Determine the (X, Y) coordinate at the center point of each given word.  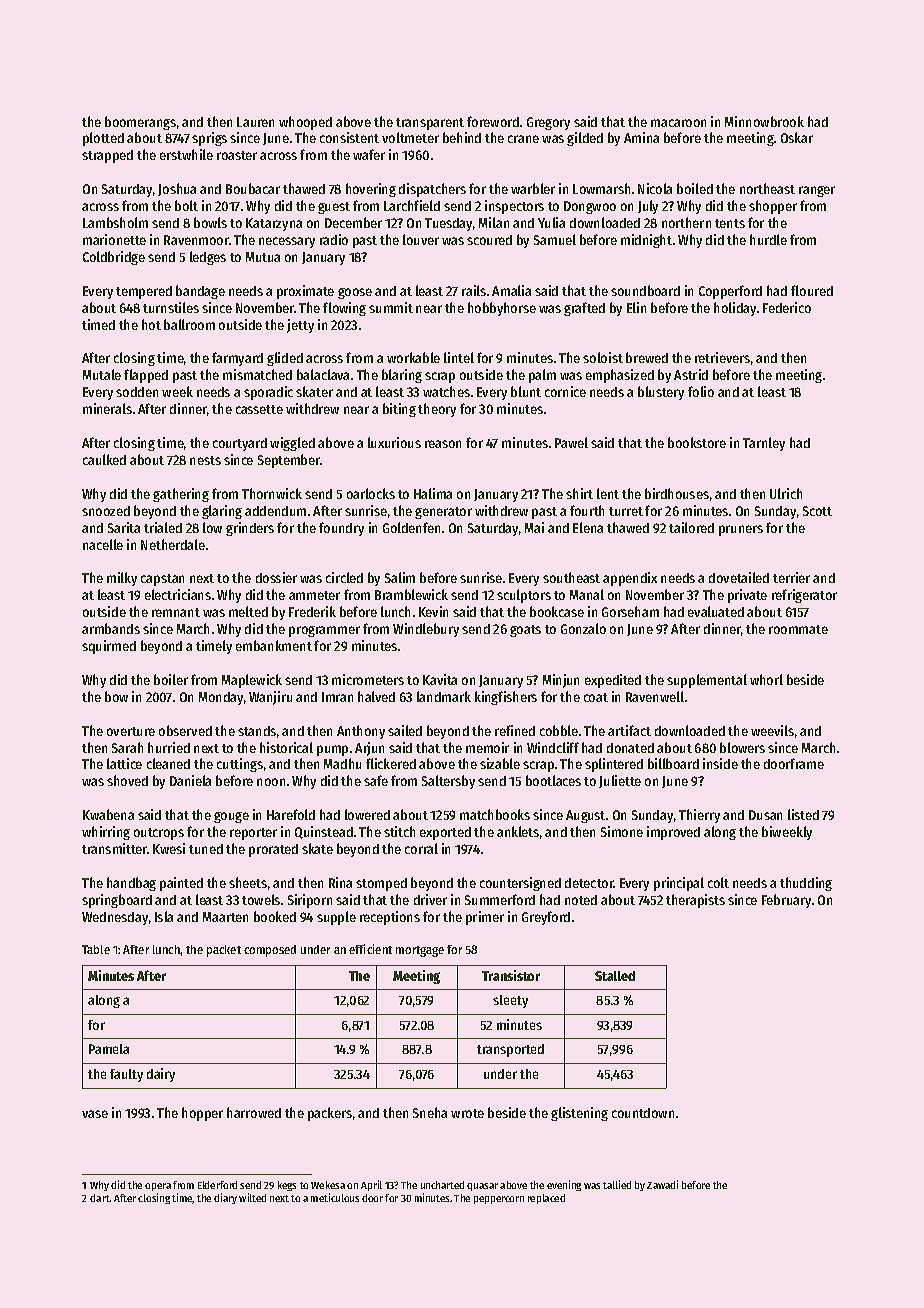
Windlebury (426, 630)
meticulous (335, 1197)
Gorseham (630, 611)
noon (271, 782)
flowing (344, 309)
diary (225, 1198)
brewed (647, 357)
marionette (114, 239)
